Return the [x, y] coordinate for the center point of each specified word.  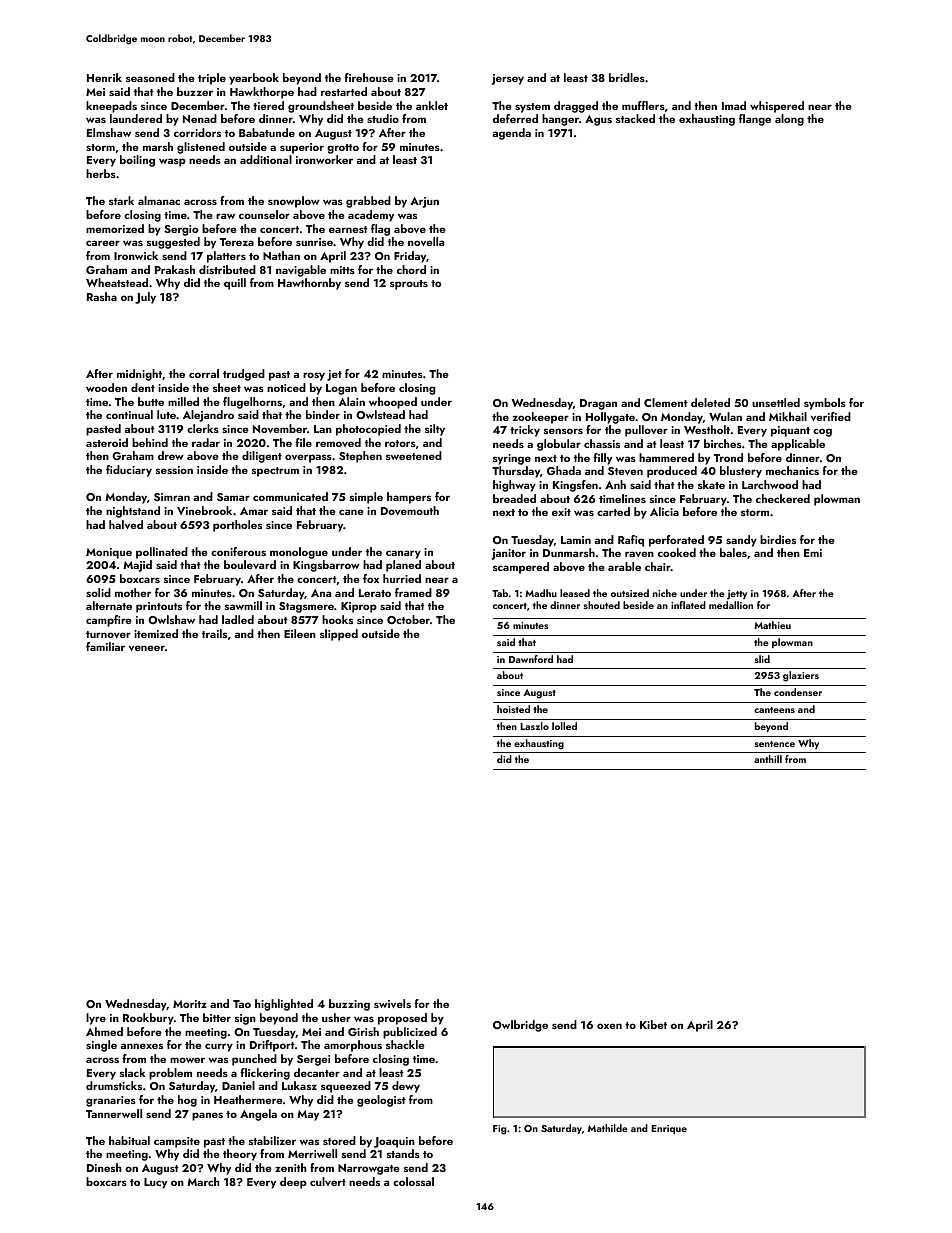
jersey [508, 79]
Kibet [653, 1024]
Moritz [190, 1004]
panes [207, 1116]
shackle [405, 1044]
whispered [777, 107]
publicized [410, 1033]
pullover [646, 431]
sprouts [409, 285]
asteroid [107, 442]
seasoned [150, 77]
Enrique [669, 1129]
